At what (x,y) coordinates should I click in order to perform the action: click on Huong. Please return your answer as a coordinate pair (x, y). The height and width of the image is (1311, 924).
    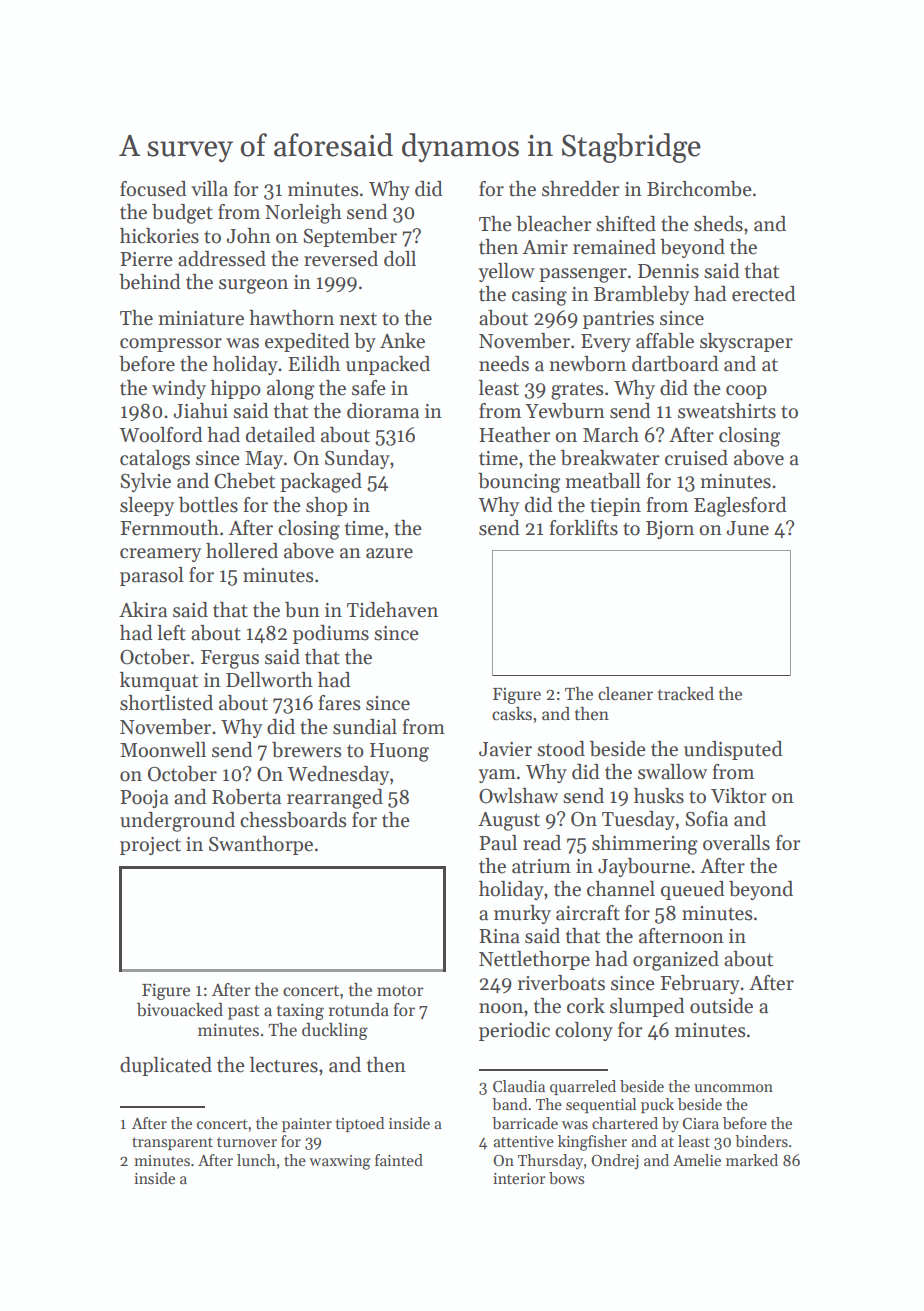
    Looking at the image, I should click on (399, 752).
